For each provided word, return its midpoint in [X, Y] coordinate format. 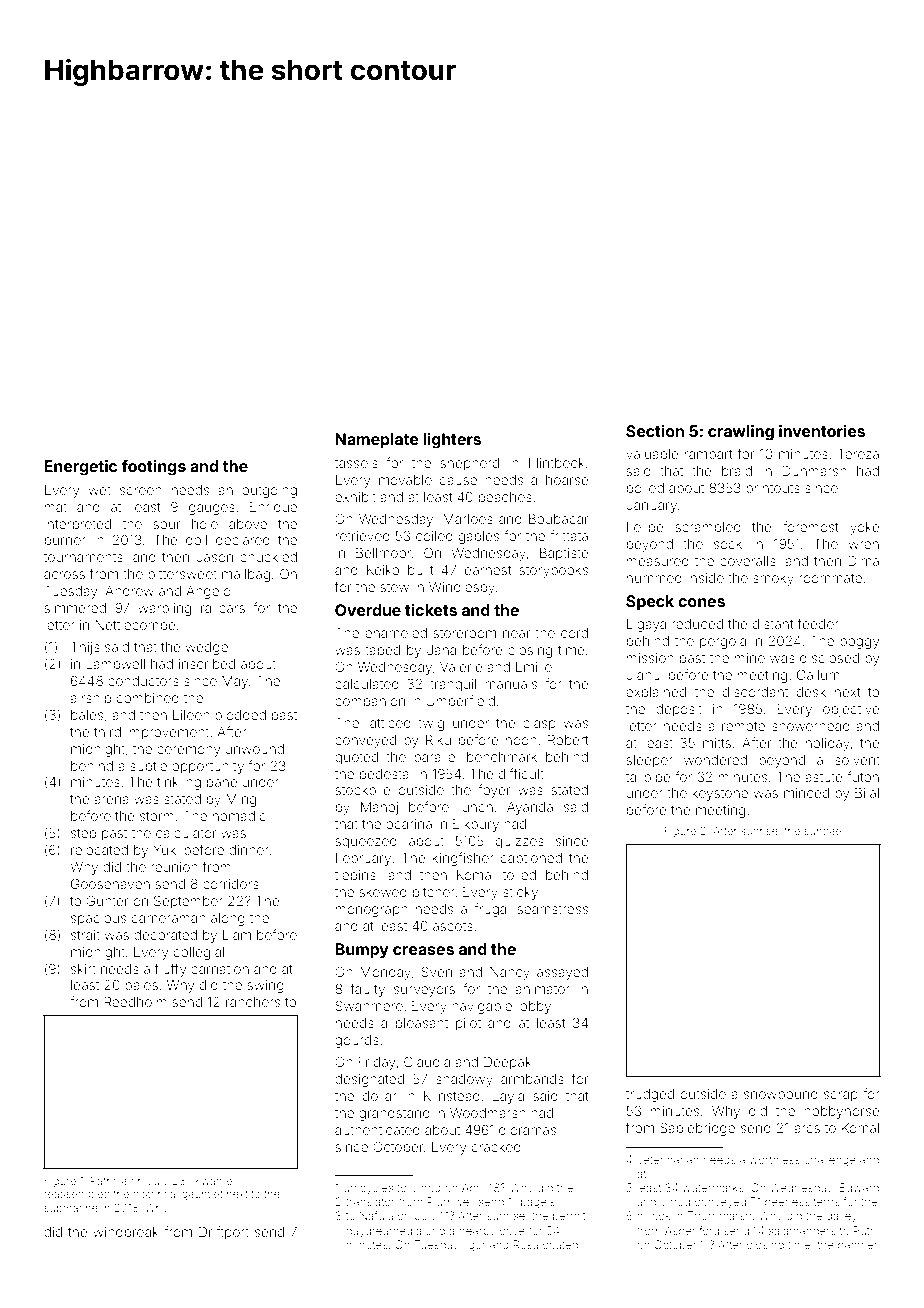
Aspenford [692, 1231]
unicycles [369, 1189]
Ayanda [530, 808]
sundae [823, 831]
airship [90, 699]
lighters [452, 441]
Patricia [109, 1180]
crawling [741, 433]
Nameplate [377, 441]
